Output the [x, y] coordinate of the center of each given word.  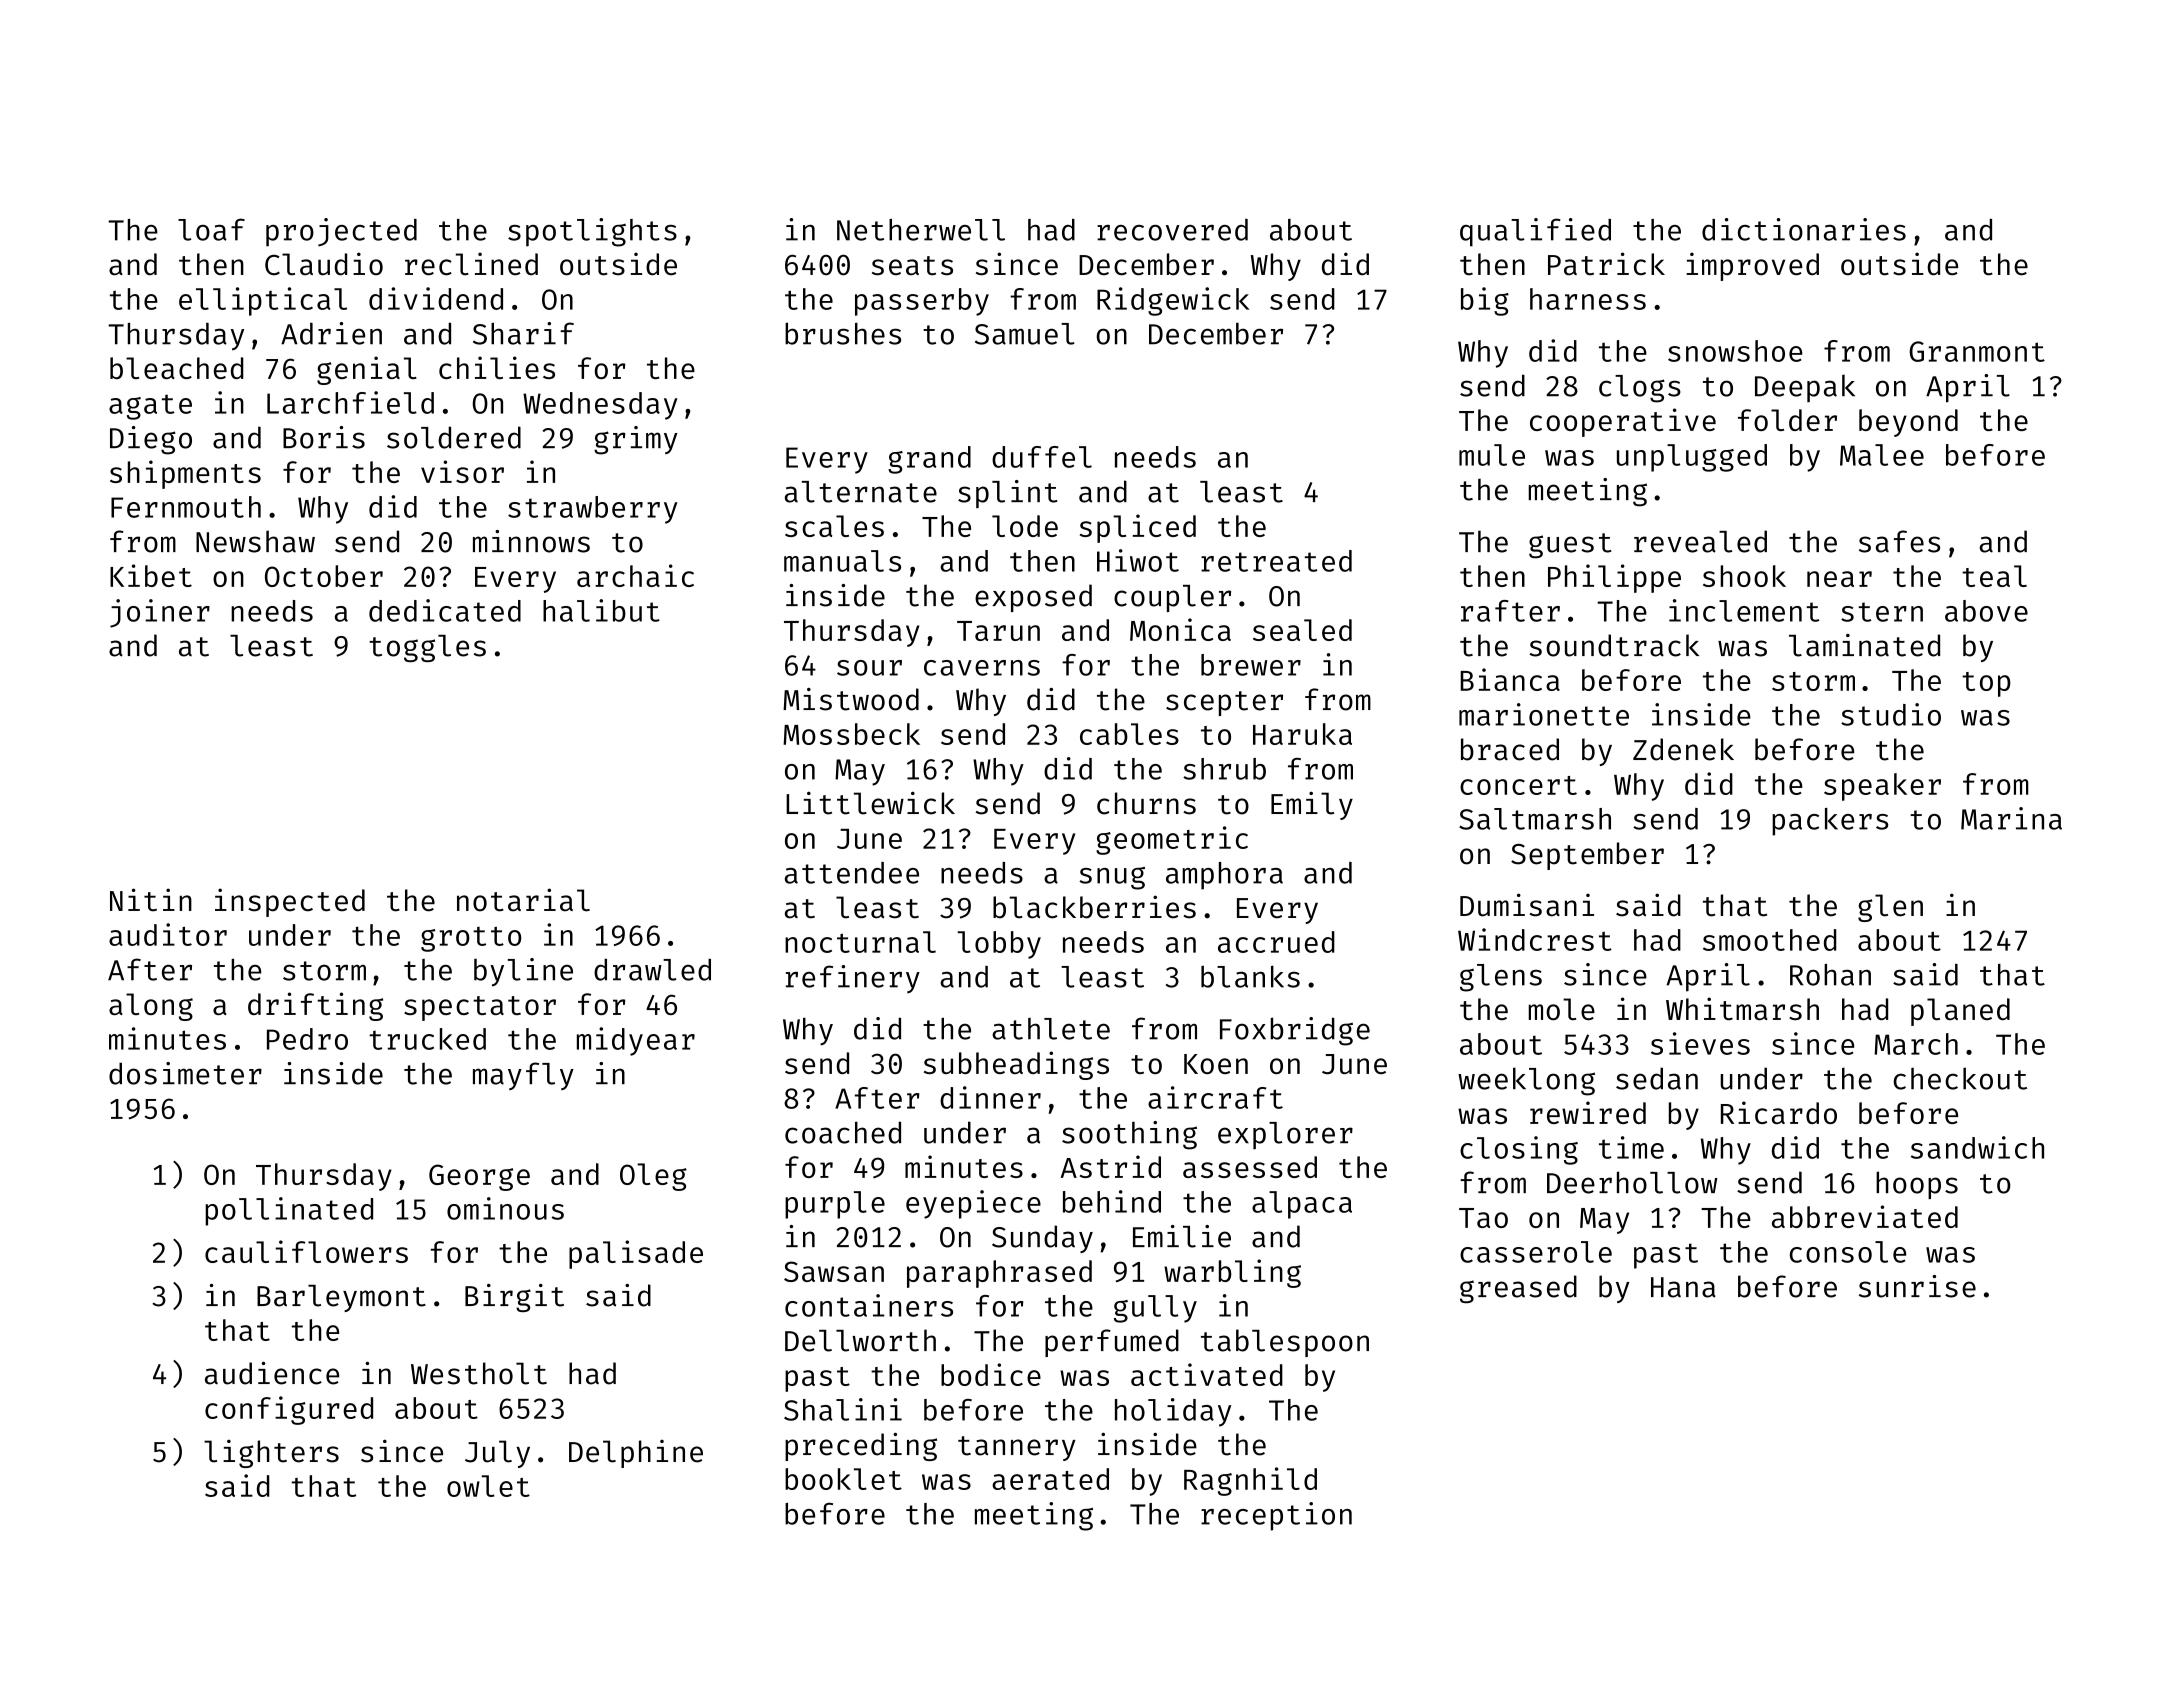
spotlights [592, 232]
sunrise [1917, 1286]
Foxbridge [1295, 1031]
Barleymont [341, 1298]
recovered [1172, 230]
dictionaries [1804, 229]
